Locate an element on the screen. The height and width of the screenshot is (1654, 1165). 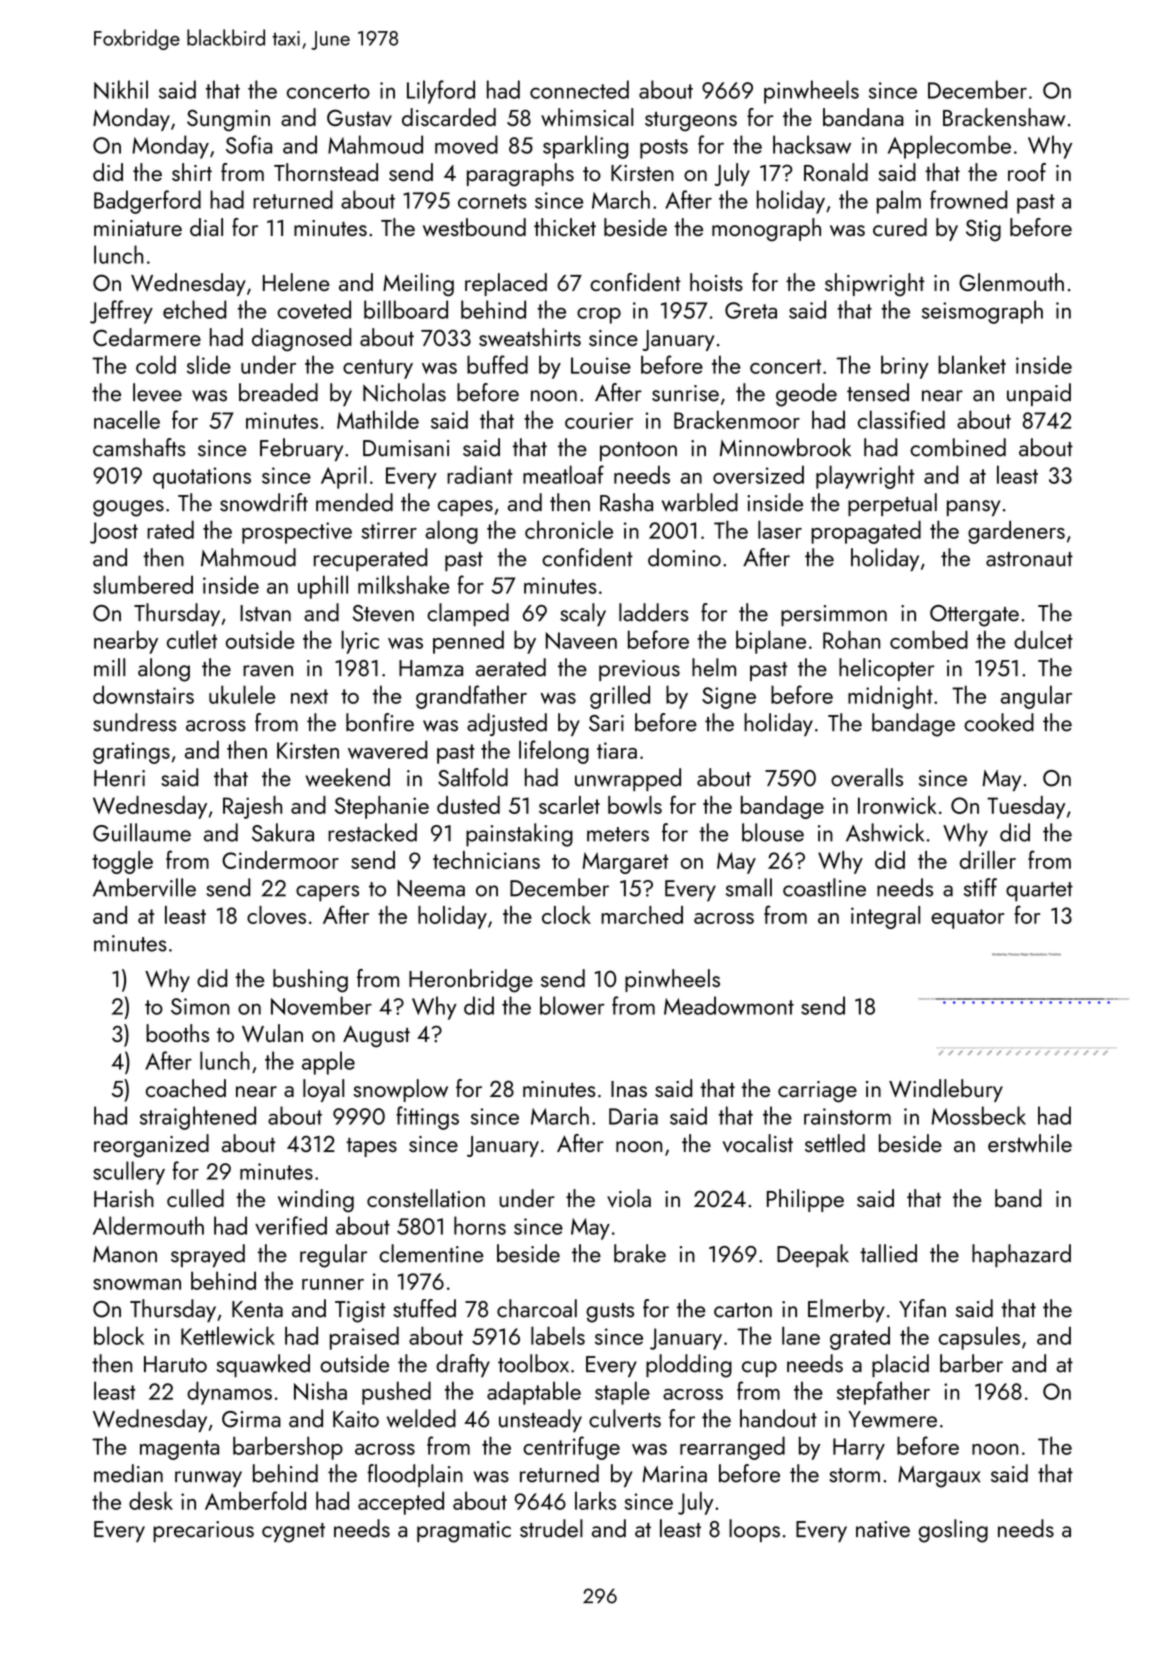
welded is located at coordinates (421, 1418).
